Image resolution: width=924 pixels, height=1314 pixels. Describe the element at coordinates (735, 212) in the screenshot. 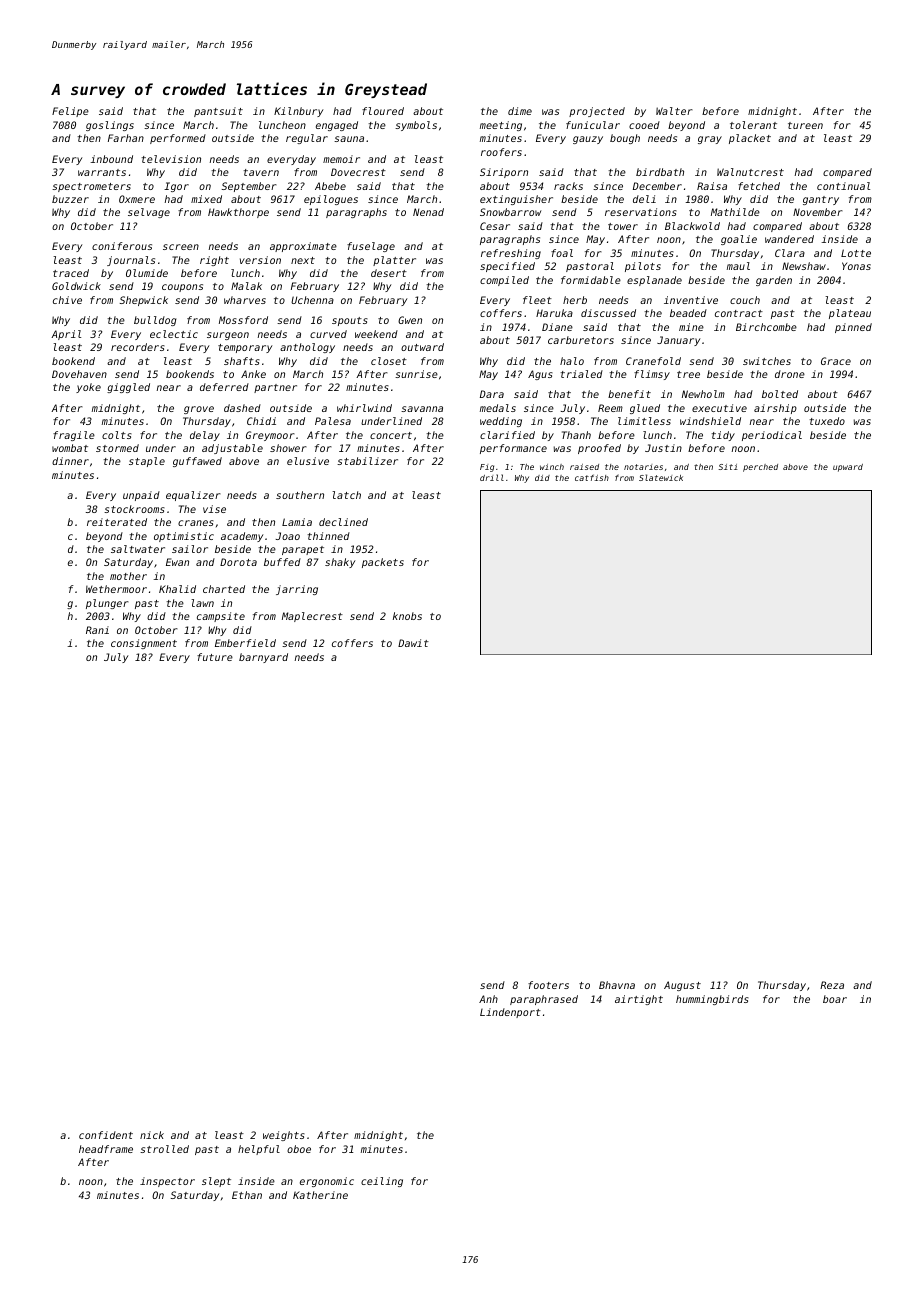

I see `Mathilde` at that location.
